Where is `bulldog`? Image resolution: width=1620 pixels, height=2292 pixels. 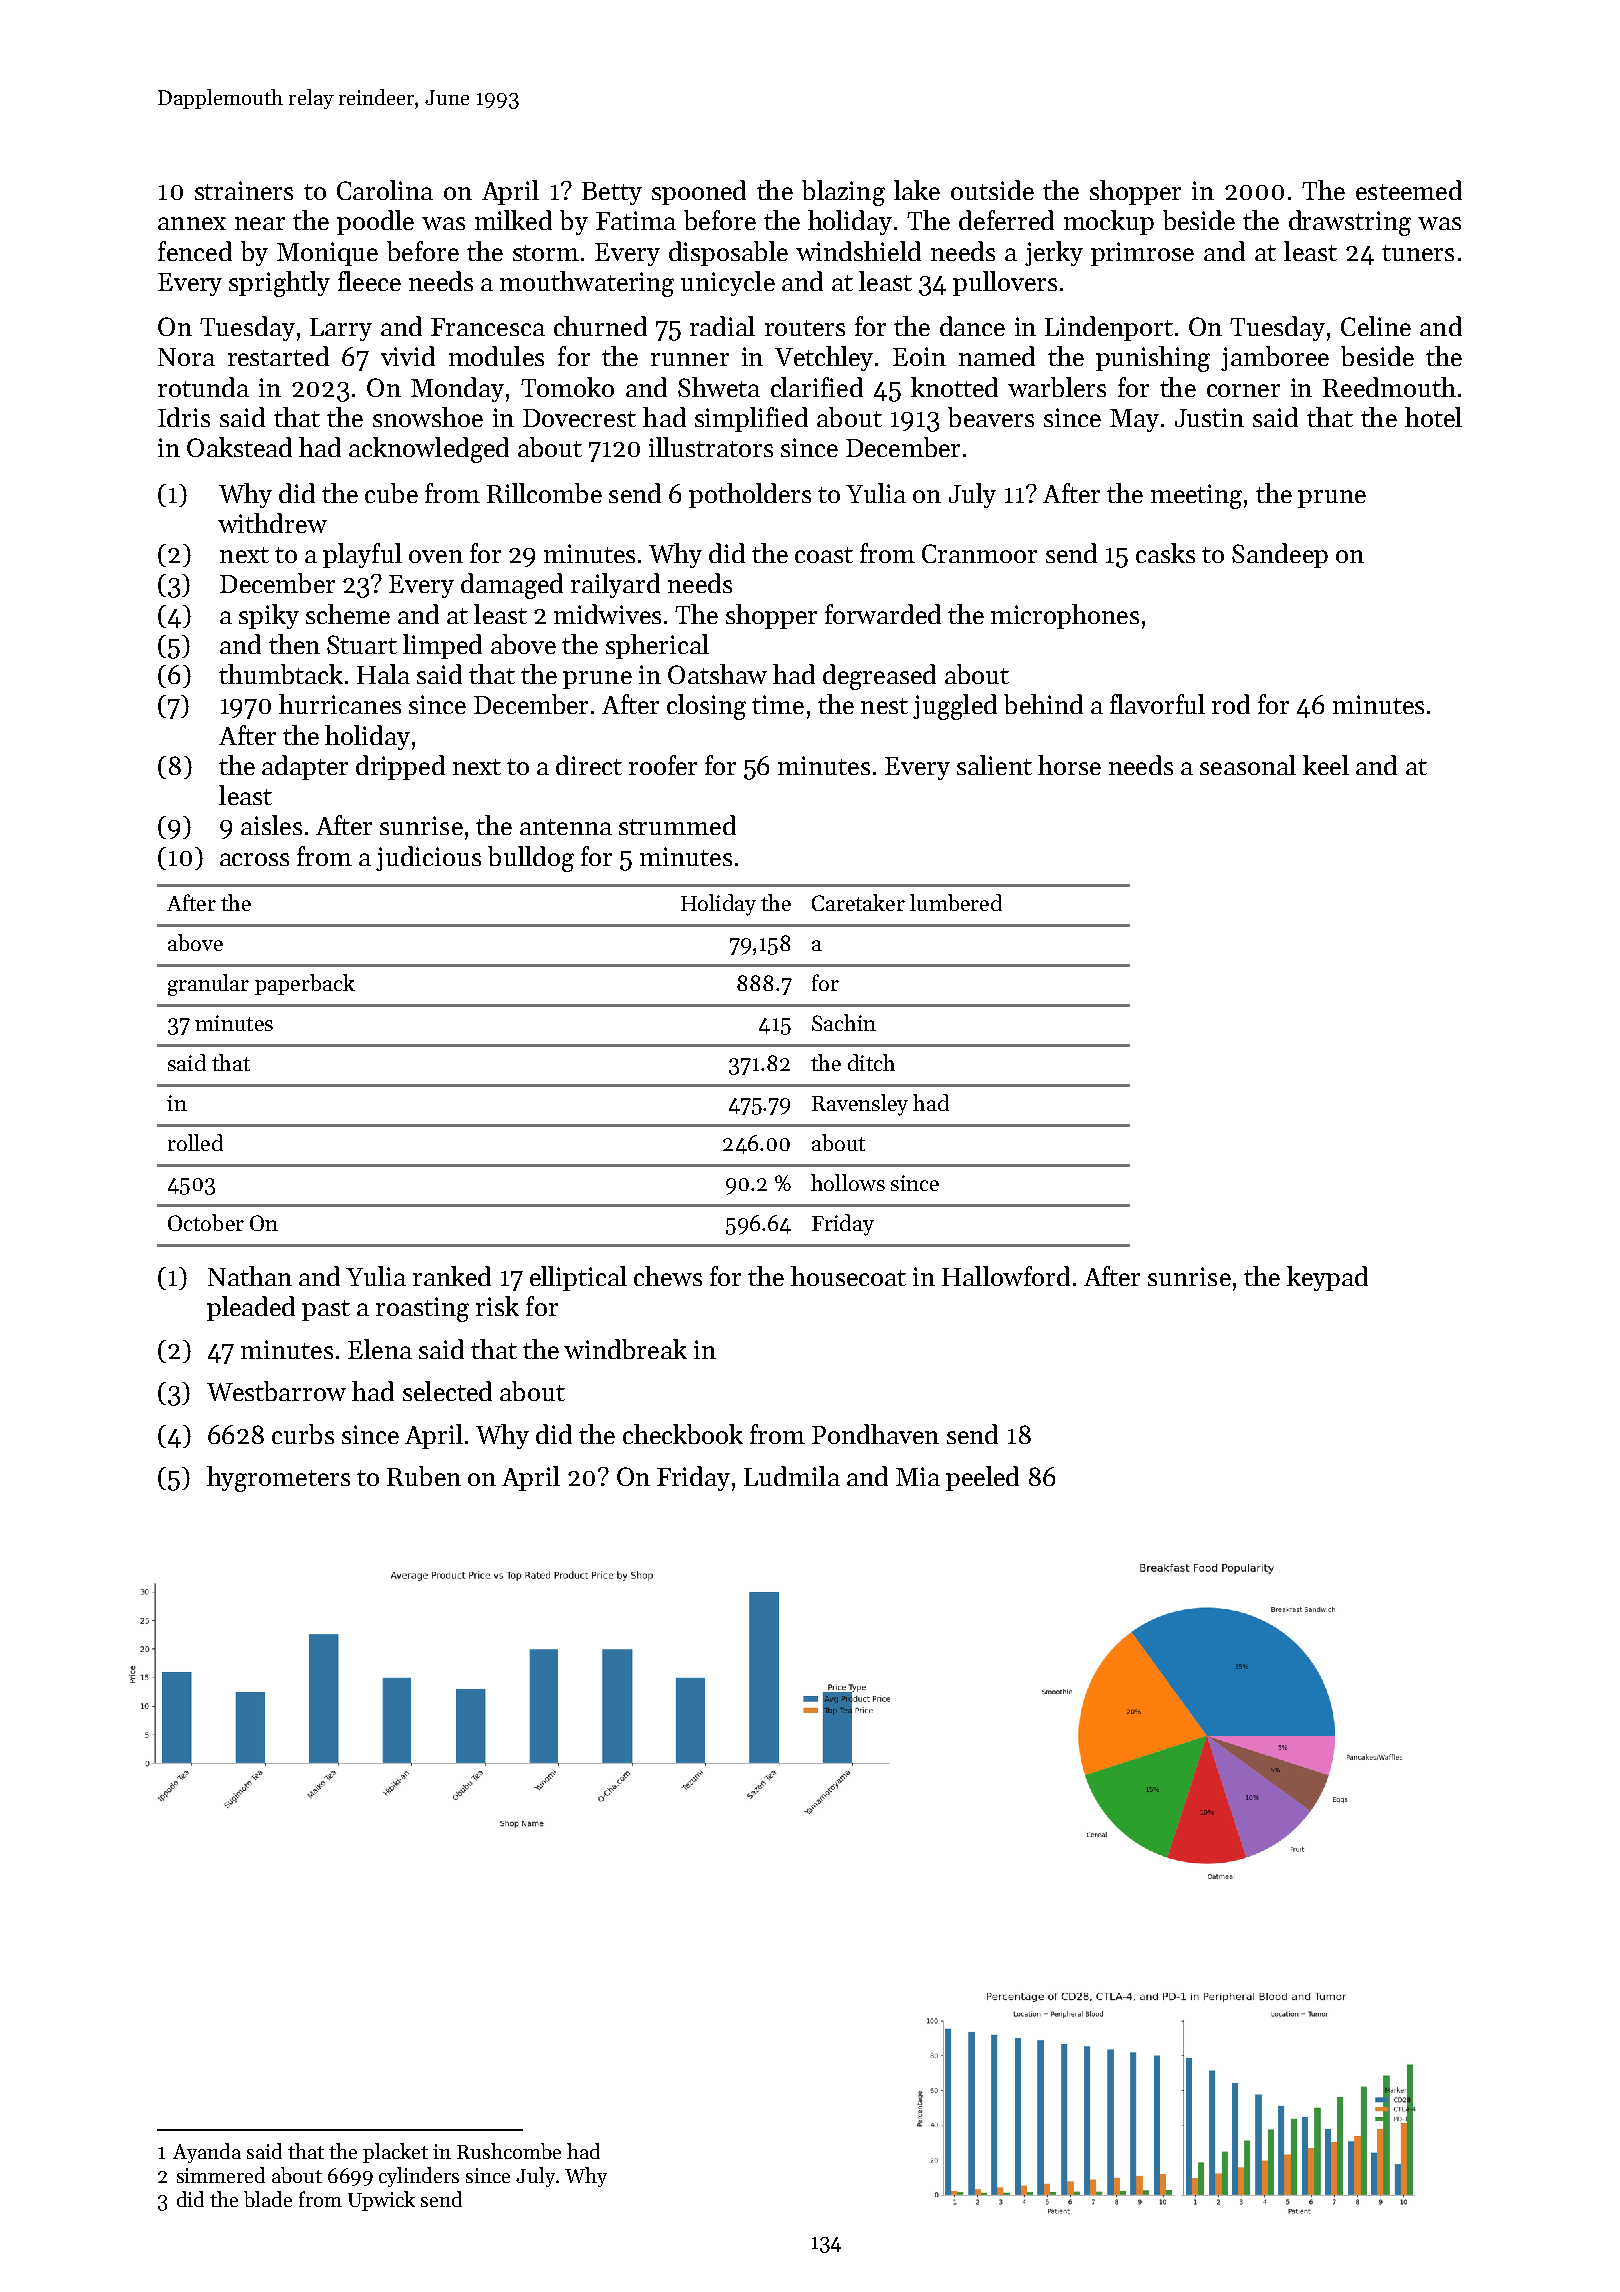 bulldog is located at coordinates (531, 859).
